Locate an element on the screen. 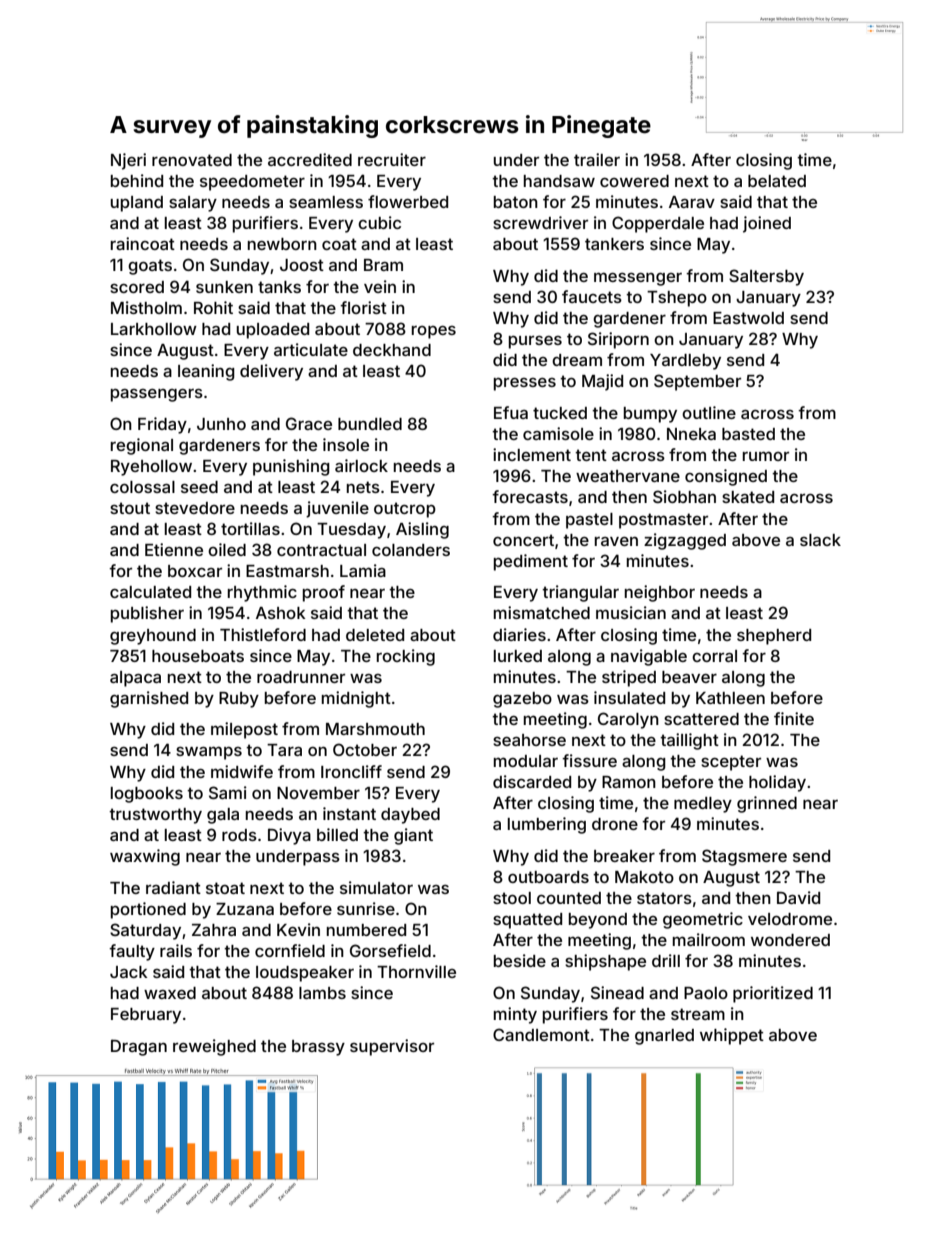  belated is located at coordinates (777, 181).
